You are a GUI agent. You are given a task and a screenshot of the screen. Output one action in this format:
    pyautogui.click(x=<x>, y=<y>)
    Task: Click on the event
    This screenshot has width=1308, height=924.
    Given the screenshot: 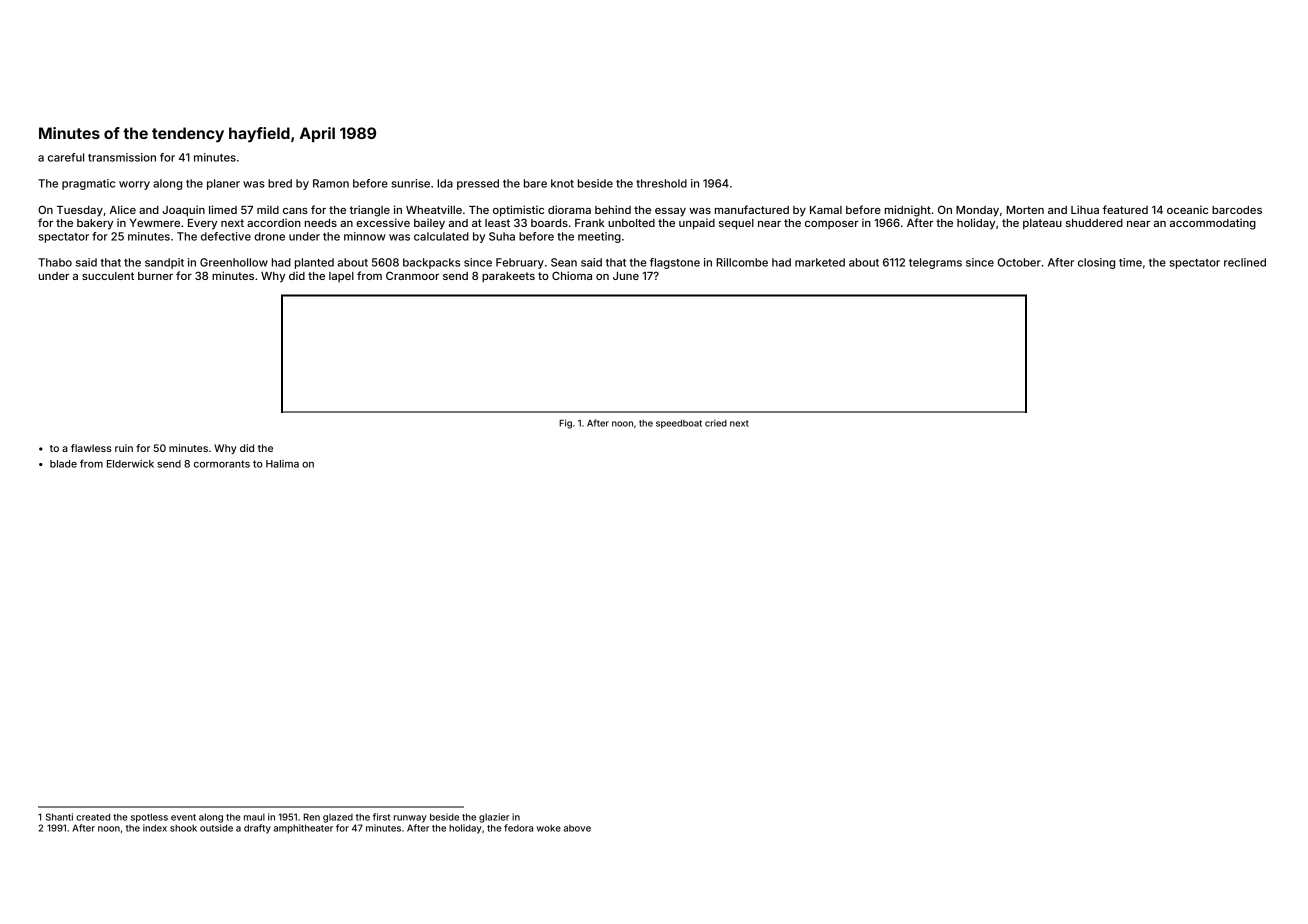 What is the action you would take?
    pyautogui.click(x=183, y=817)
